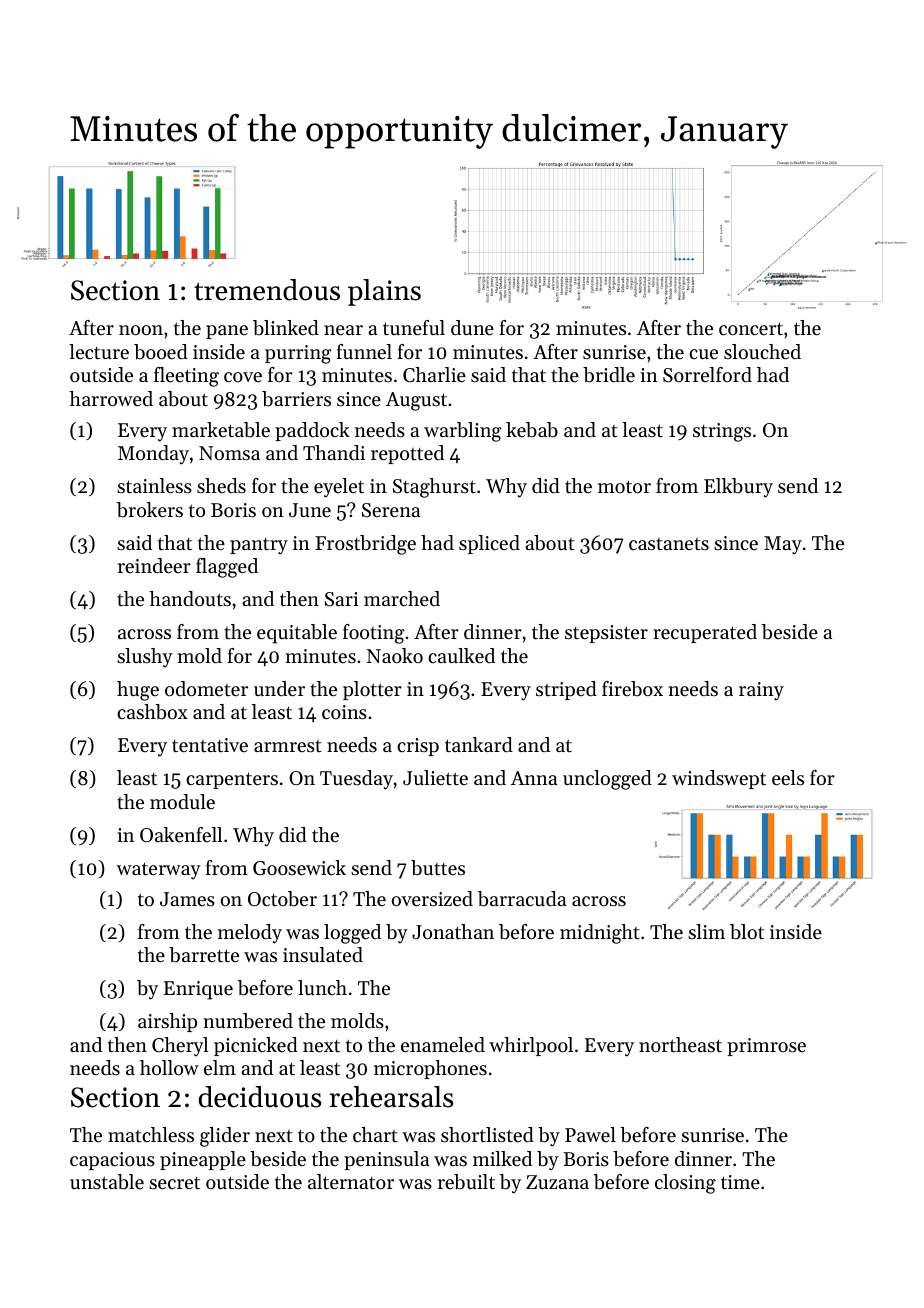  I want to click on stainless, so click(154, 486).
